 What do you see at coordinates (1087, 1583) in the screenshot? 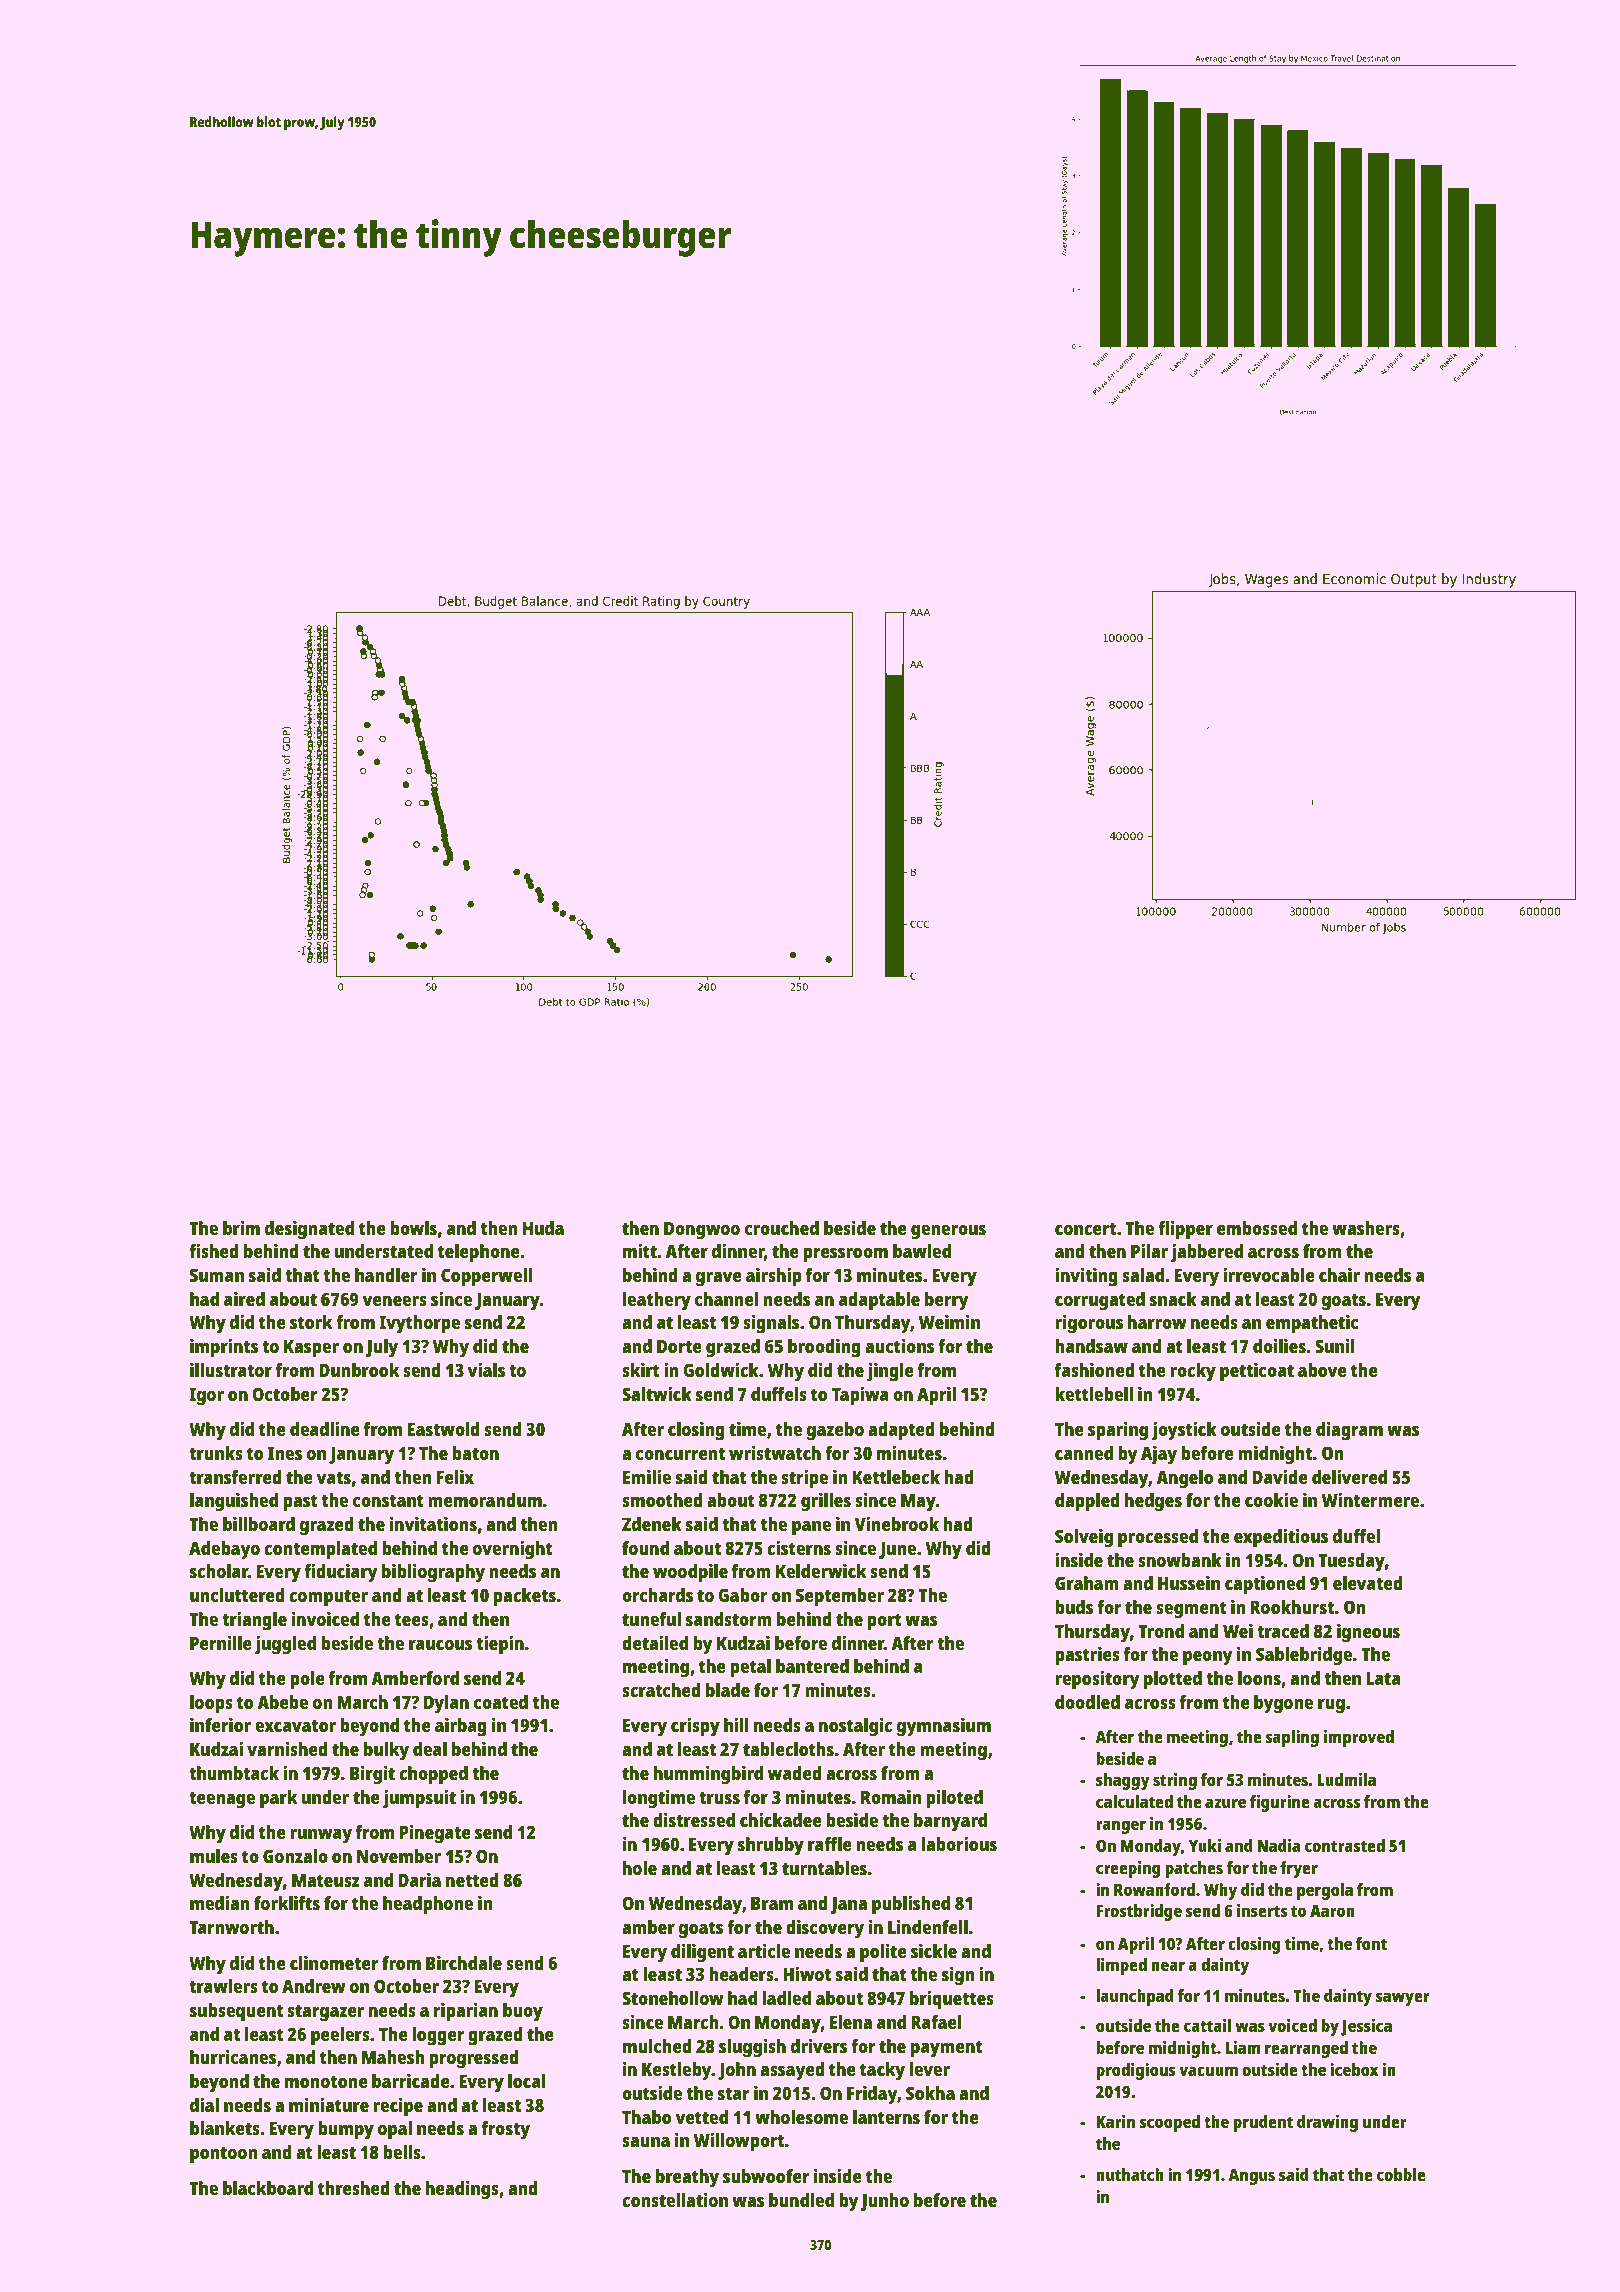
I see `Graham` at bounding box center [1087, 1583].
